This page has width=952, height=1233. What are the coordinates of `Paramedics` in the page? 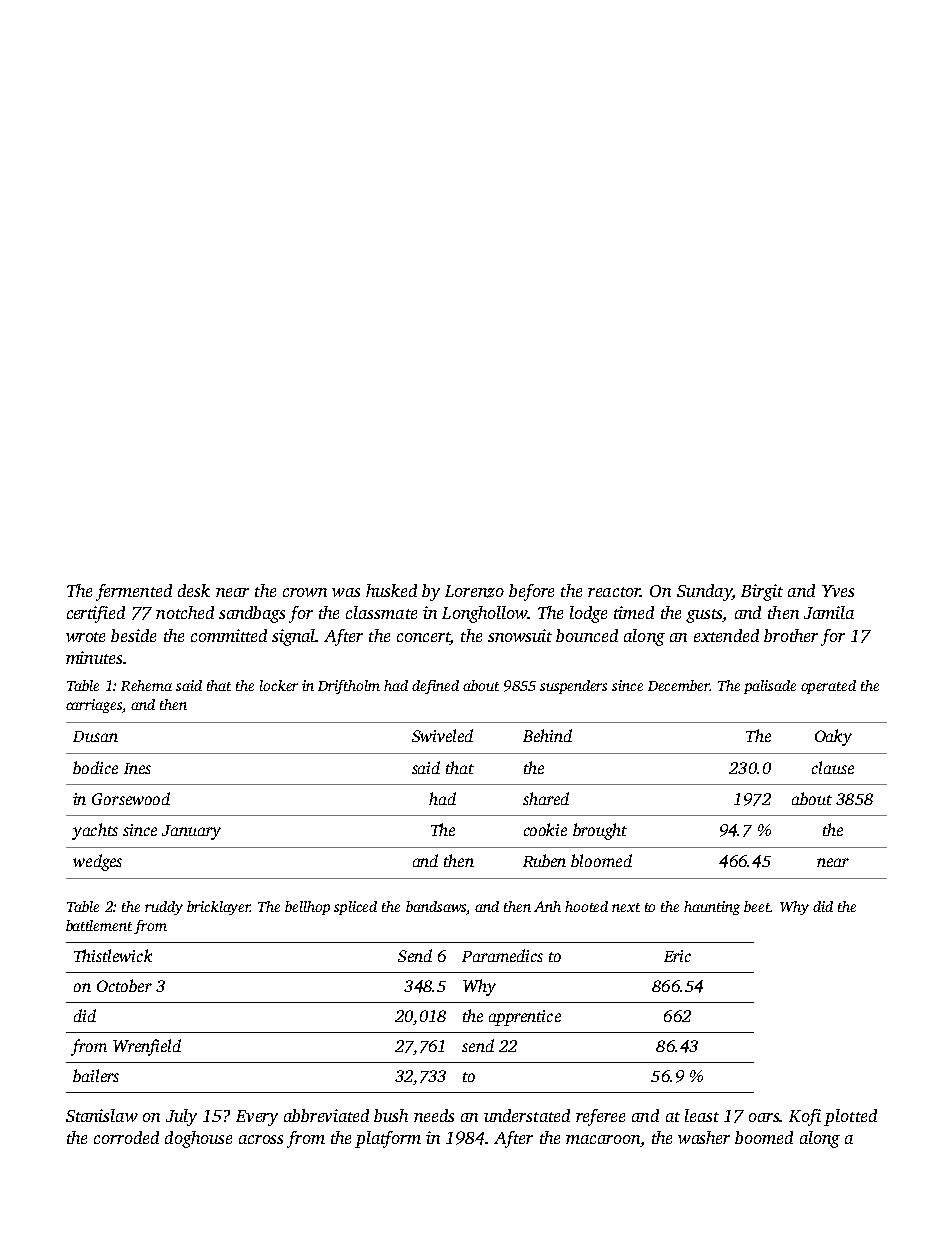 It's located at (502, 955).
